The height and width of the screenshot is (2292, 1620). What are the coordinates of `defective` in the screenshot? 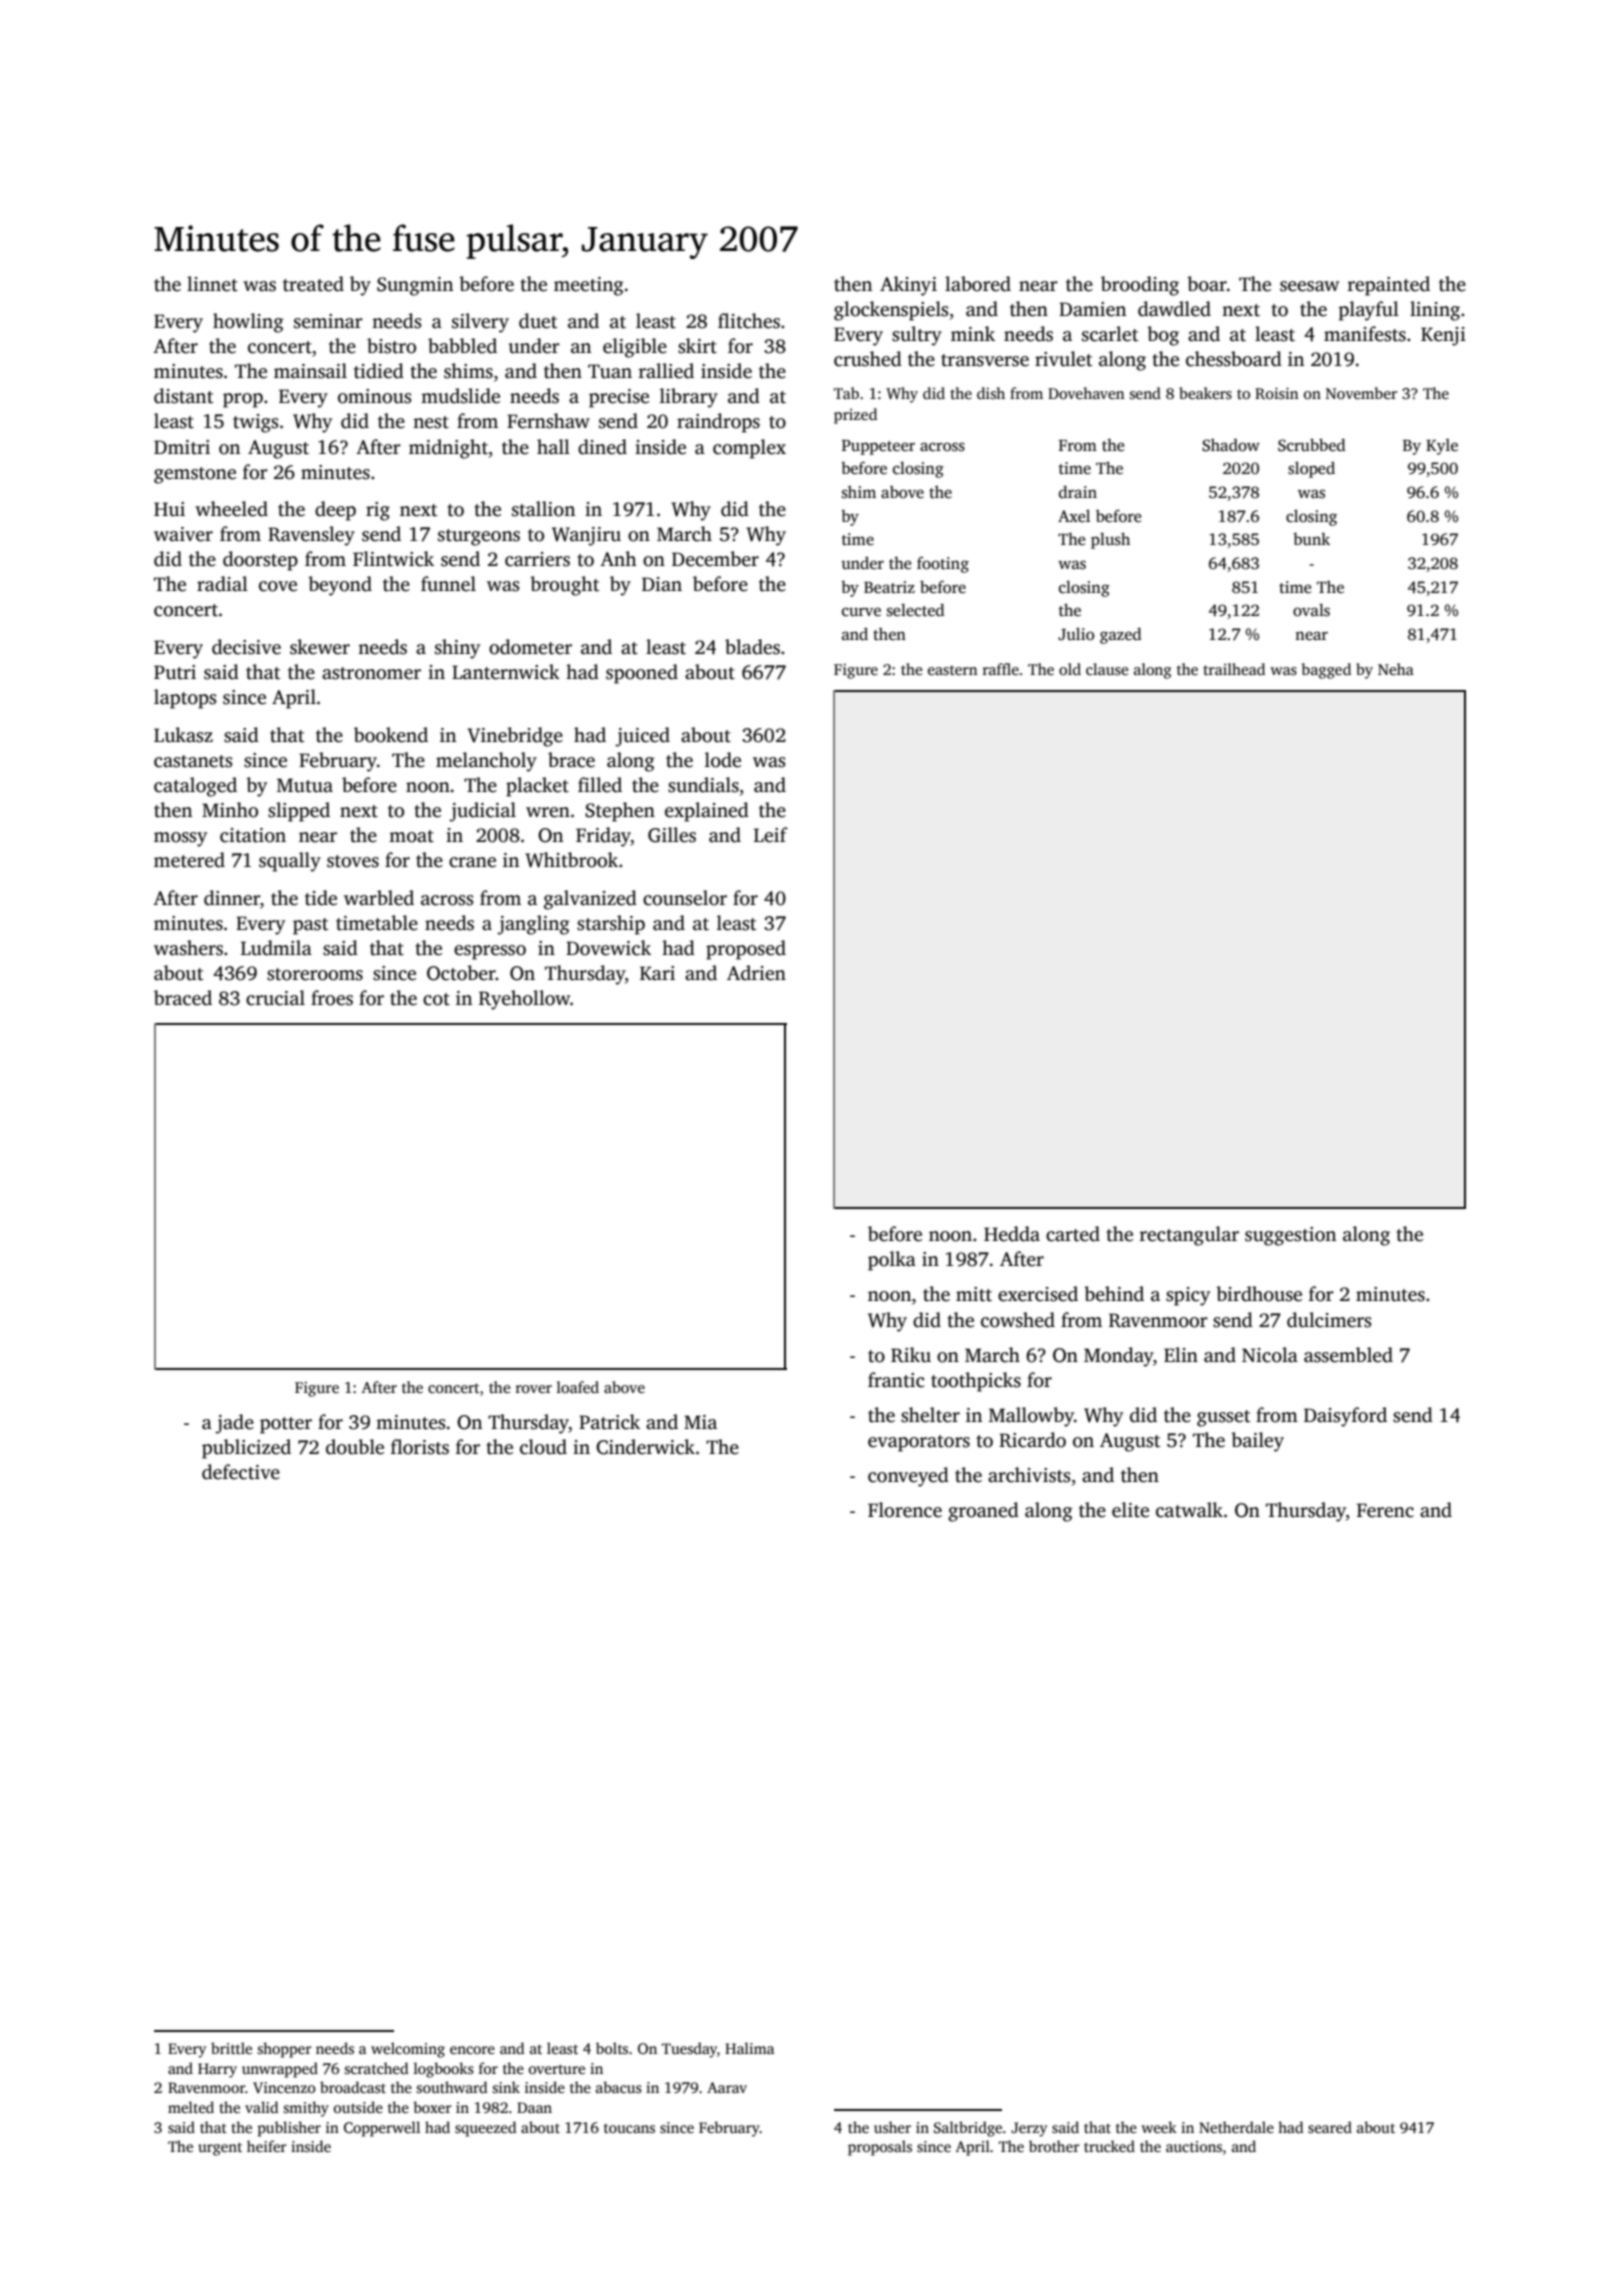 It's located at (241, 1472).
